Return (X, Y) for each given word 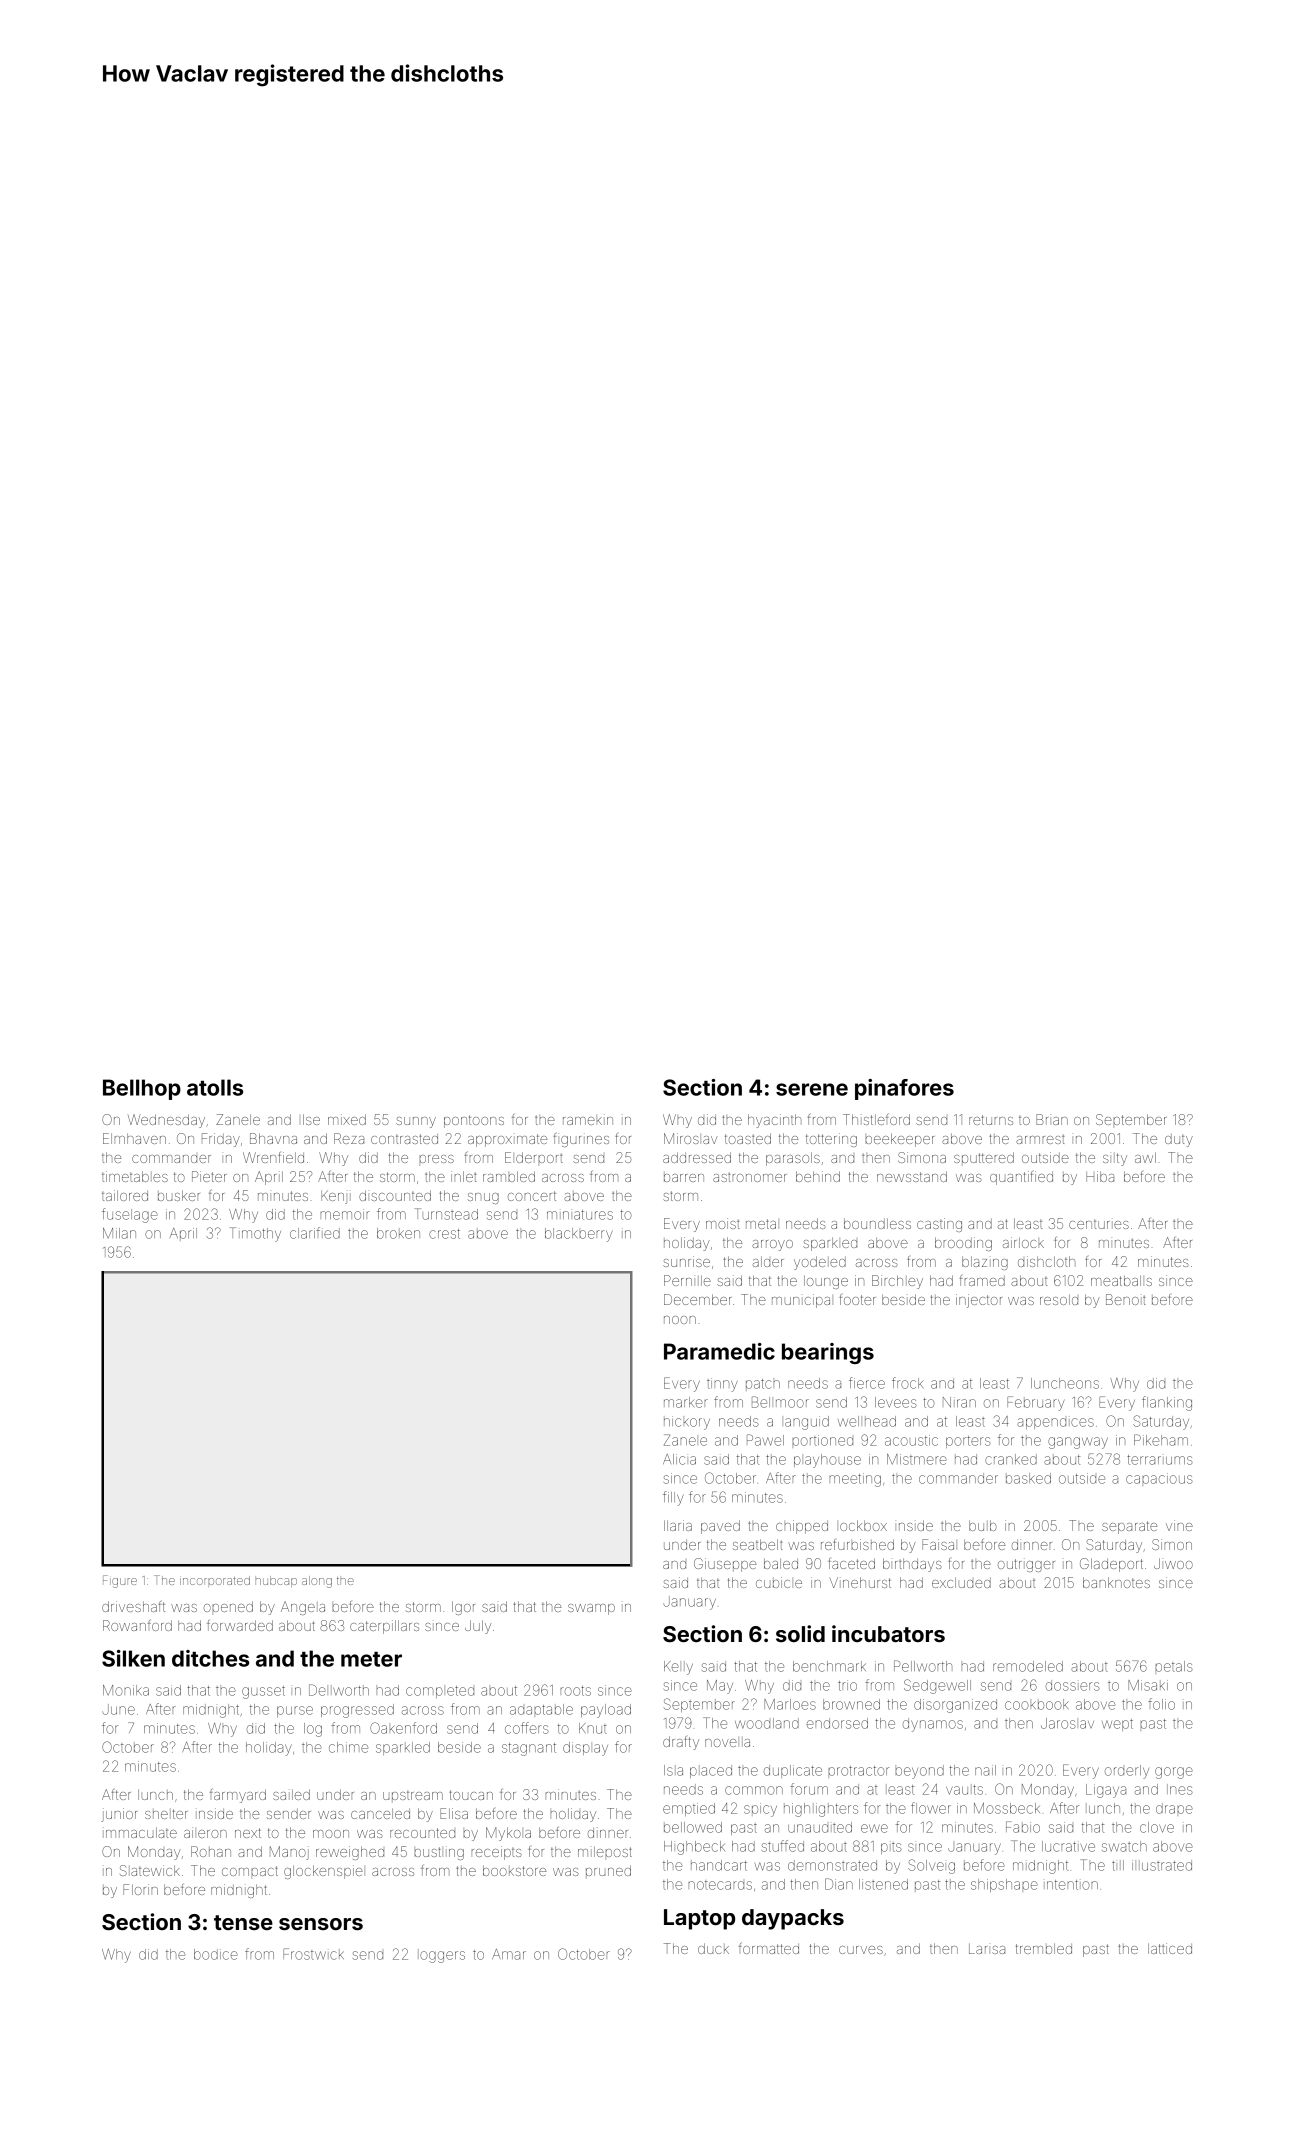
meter (371, 1659)
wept (1117, 1725)
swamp (591, 1609)
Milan (119, 1233)
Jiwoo (1173, 1563)
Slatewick (150, 1870)
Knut (593, 1728)
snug (483, 1198)
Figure (120, 1581)
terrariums (1160, 1460)
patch (763, 1384)
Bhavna (273, 1138)
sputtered (984, 1157)
